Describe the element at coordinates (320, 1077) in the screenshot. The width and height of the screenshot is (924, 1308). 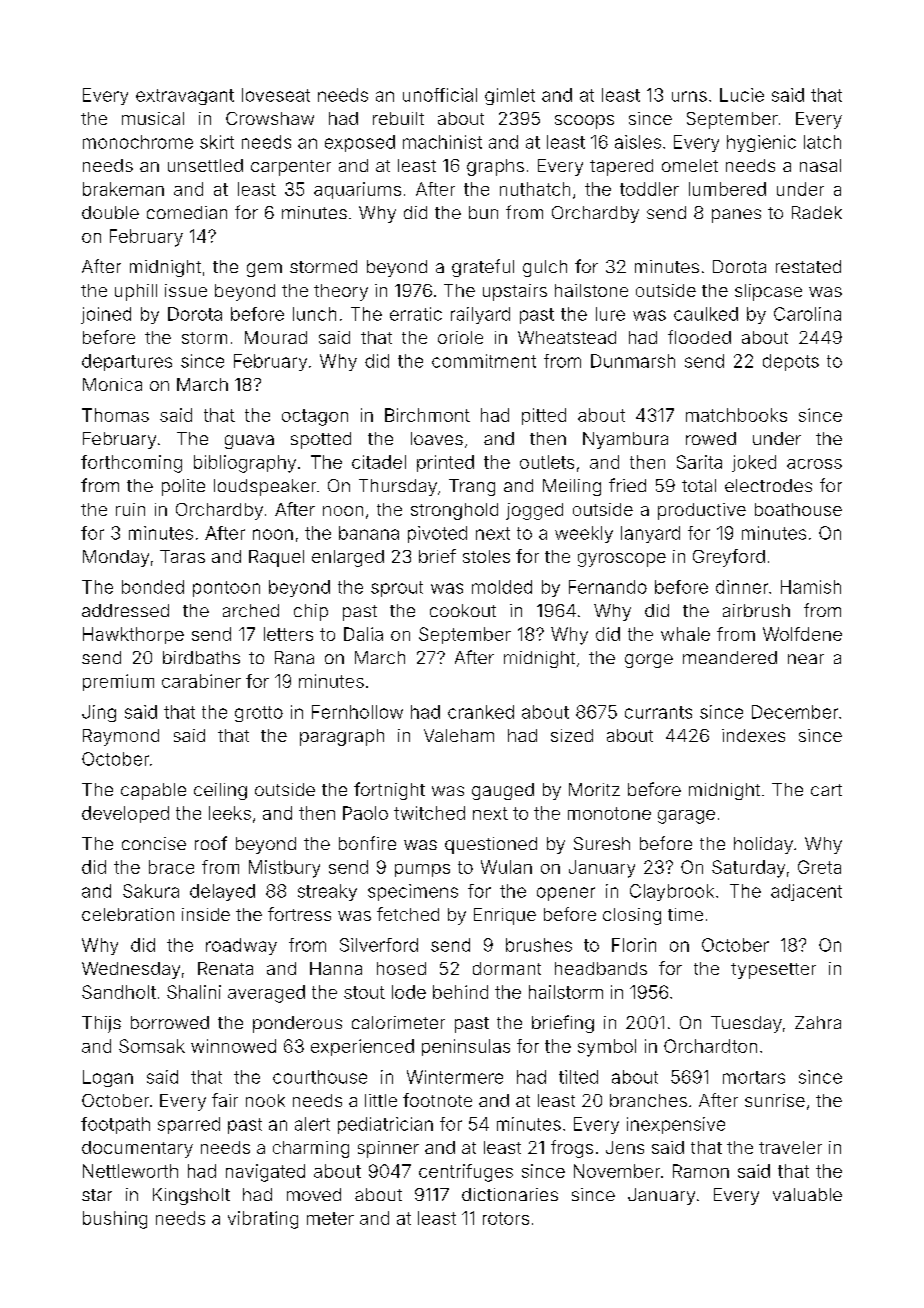
I see `courthouse` at that location.
